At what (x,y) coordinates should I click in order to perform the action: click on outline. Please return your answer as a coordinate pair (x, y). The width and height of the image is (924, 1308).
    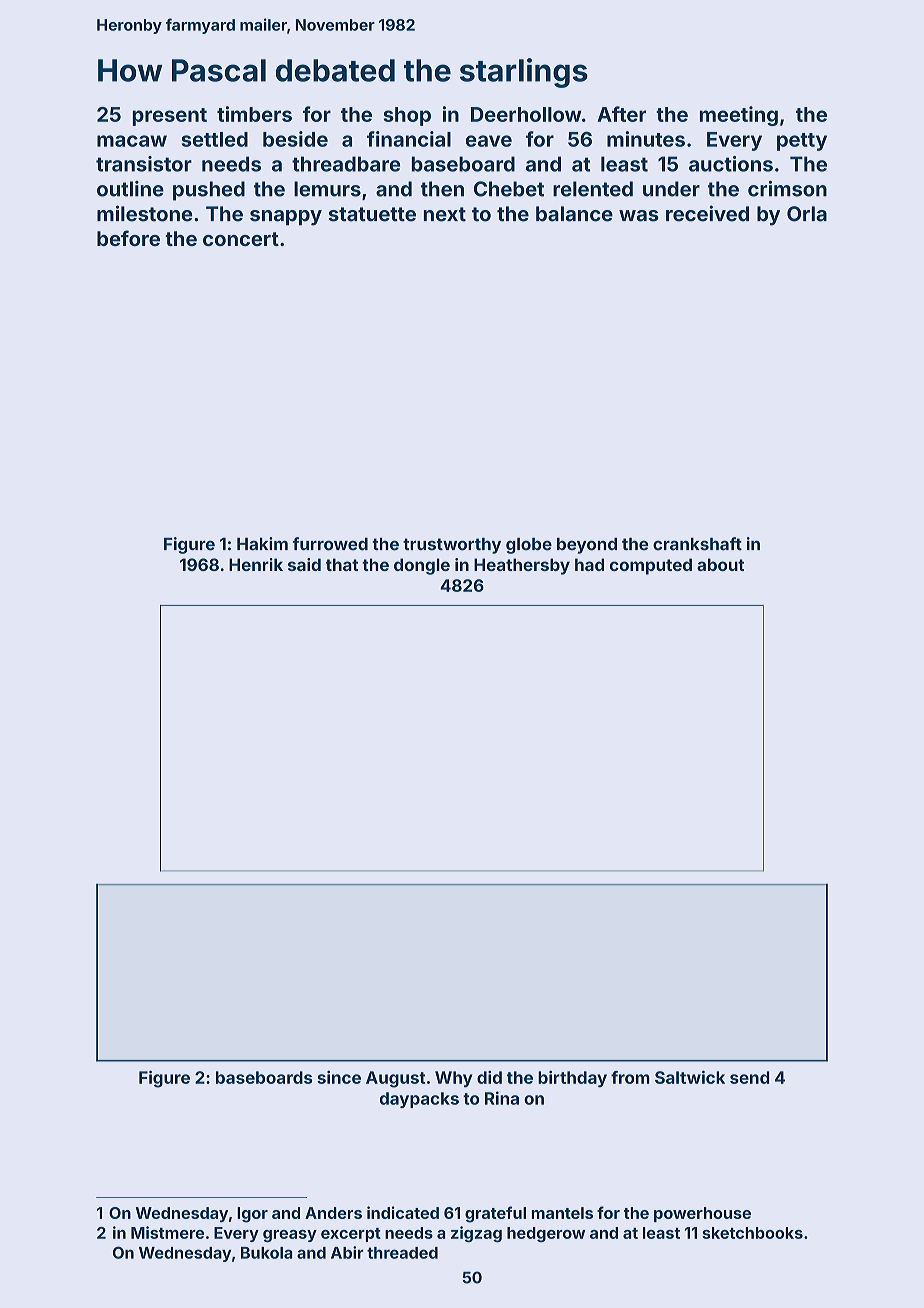
    Looking at the image, I should click on (130, 189).
